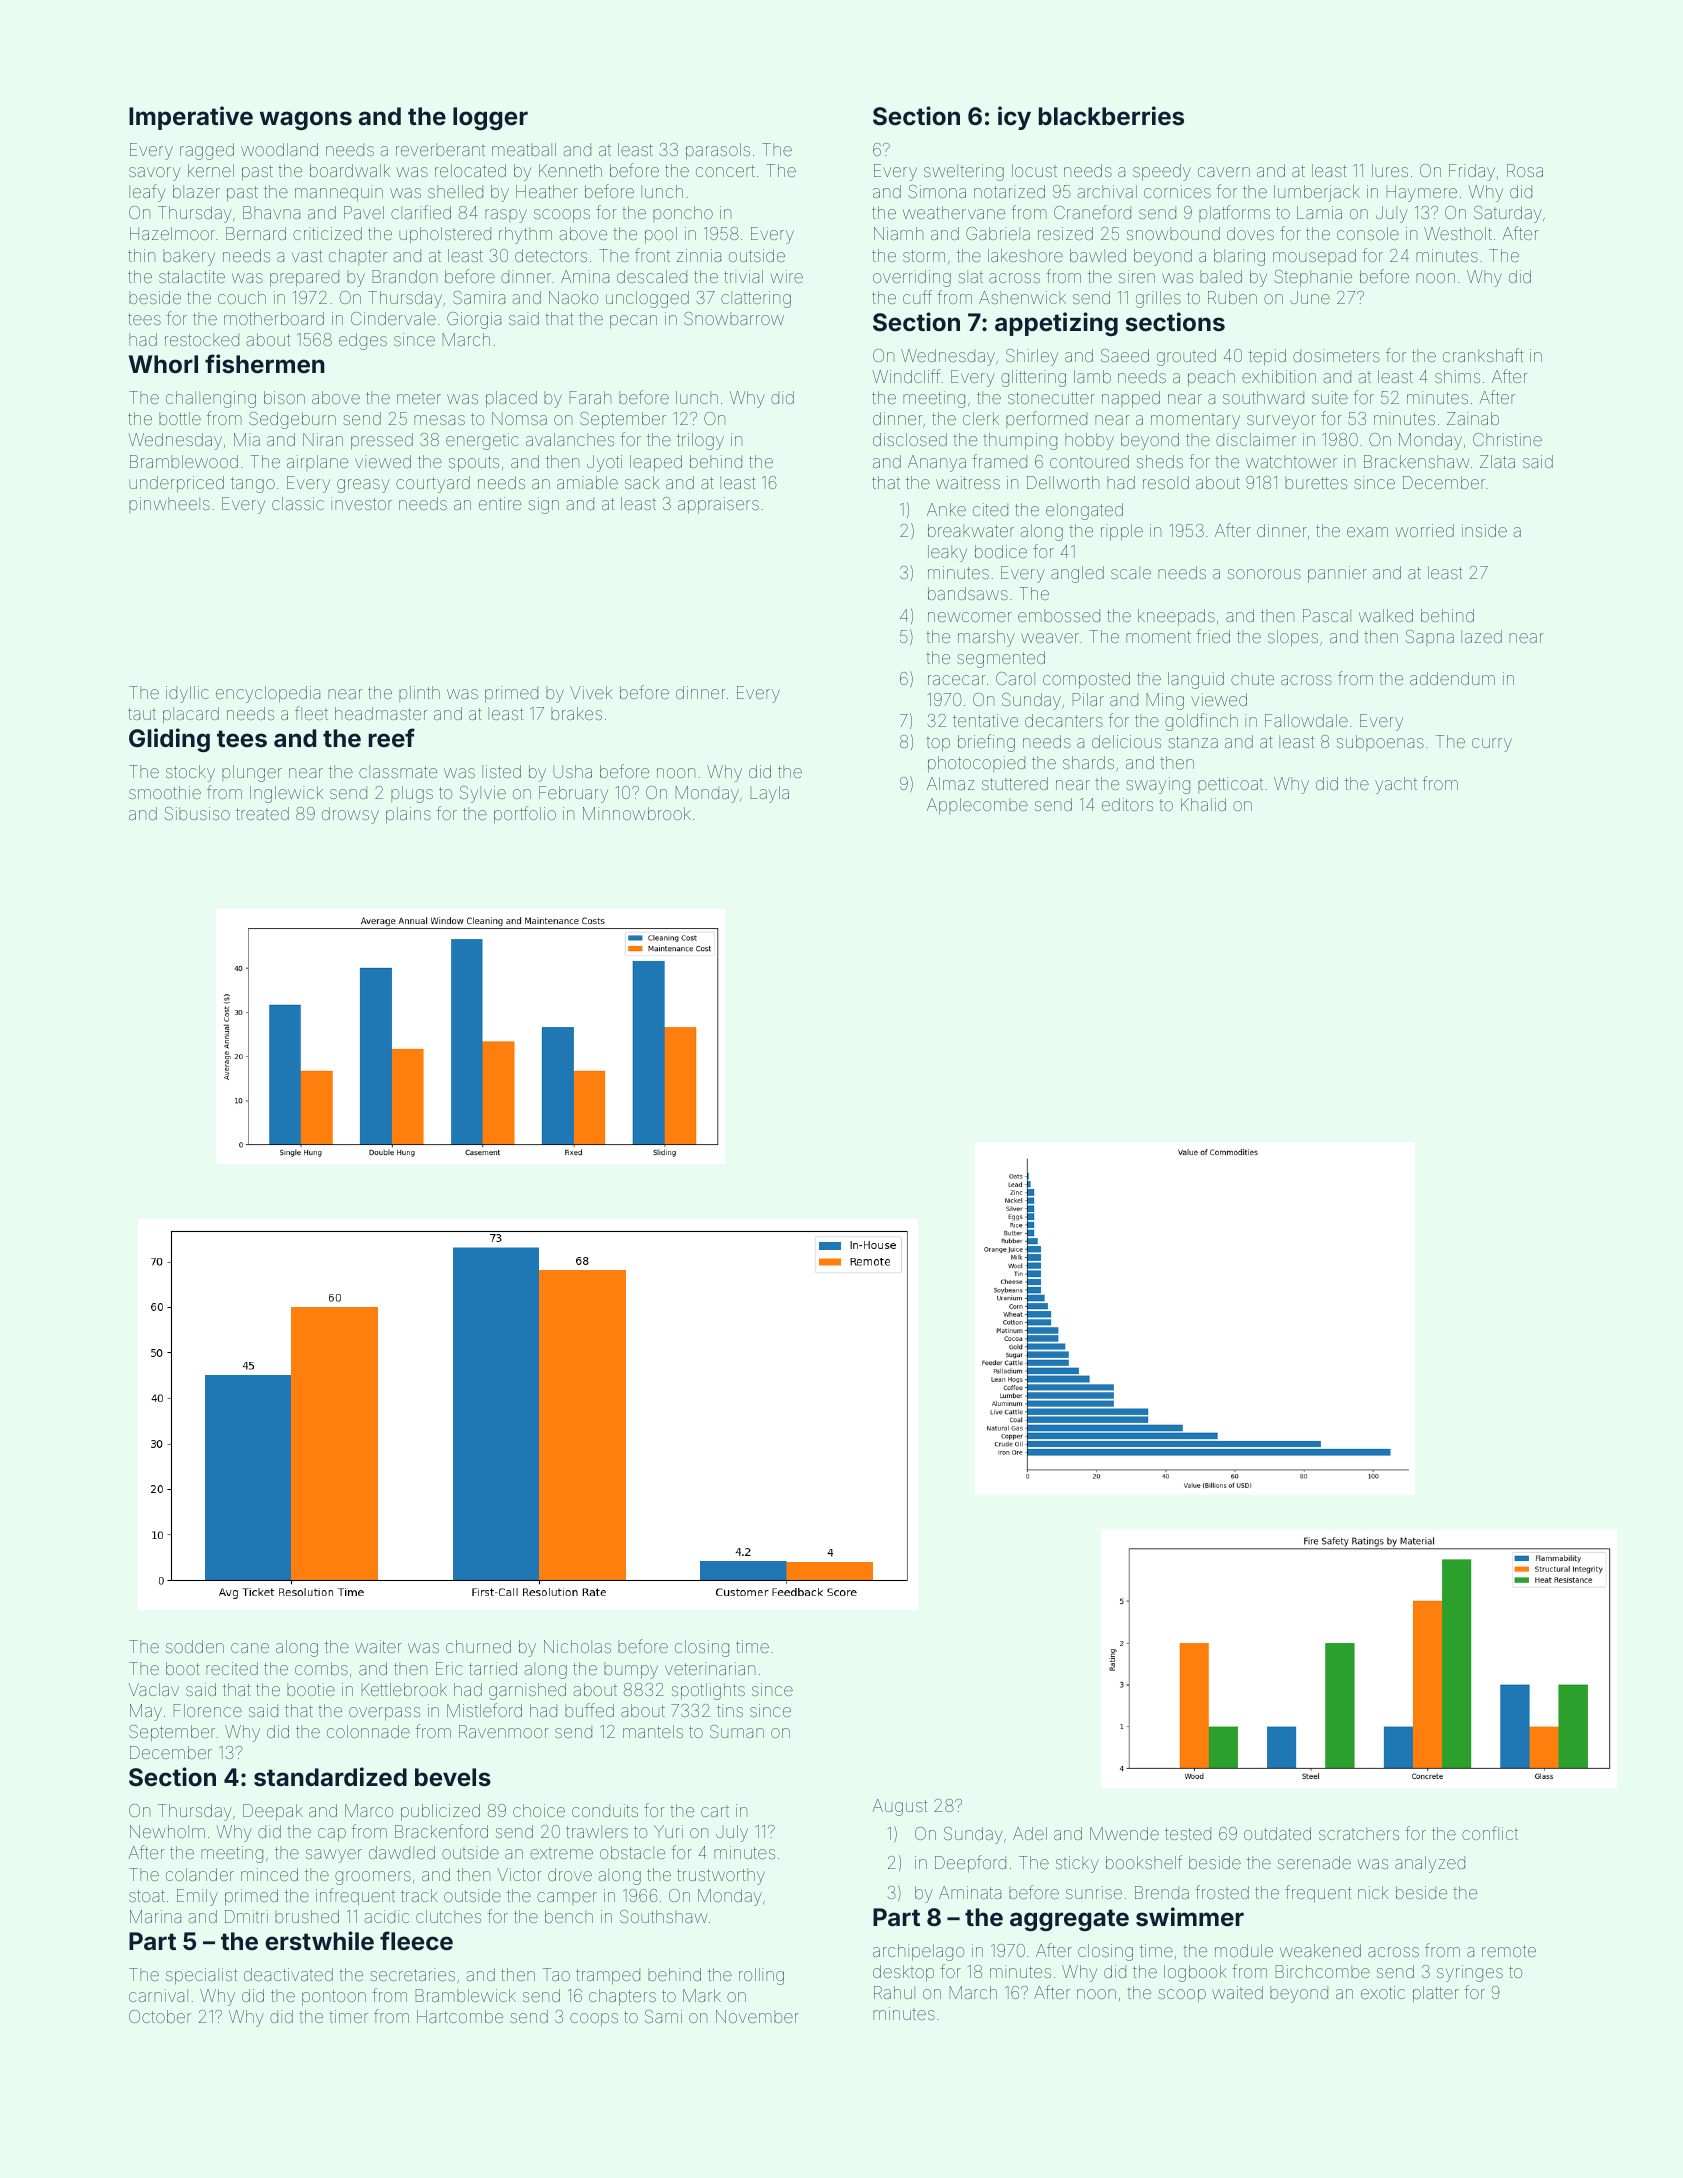  What do you see at coordinates (306, 120) in the image?
I see `wagons` at bounding box center [306, 120].
